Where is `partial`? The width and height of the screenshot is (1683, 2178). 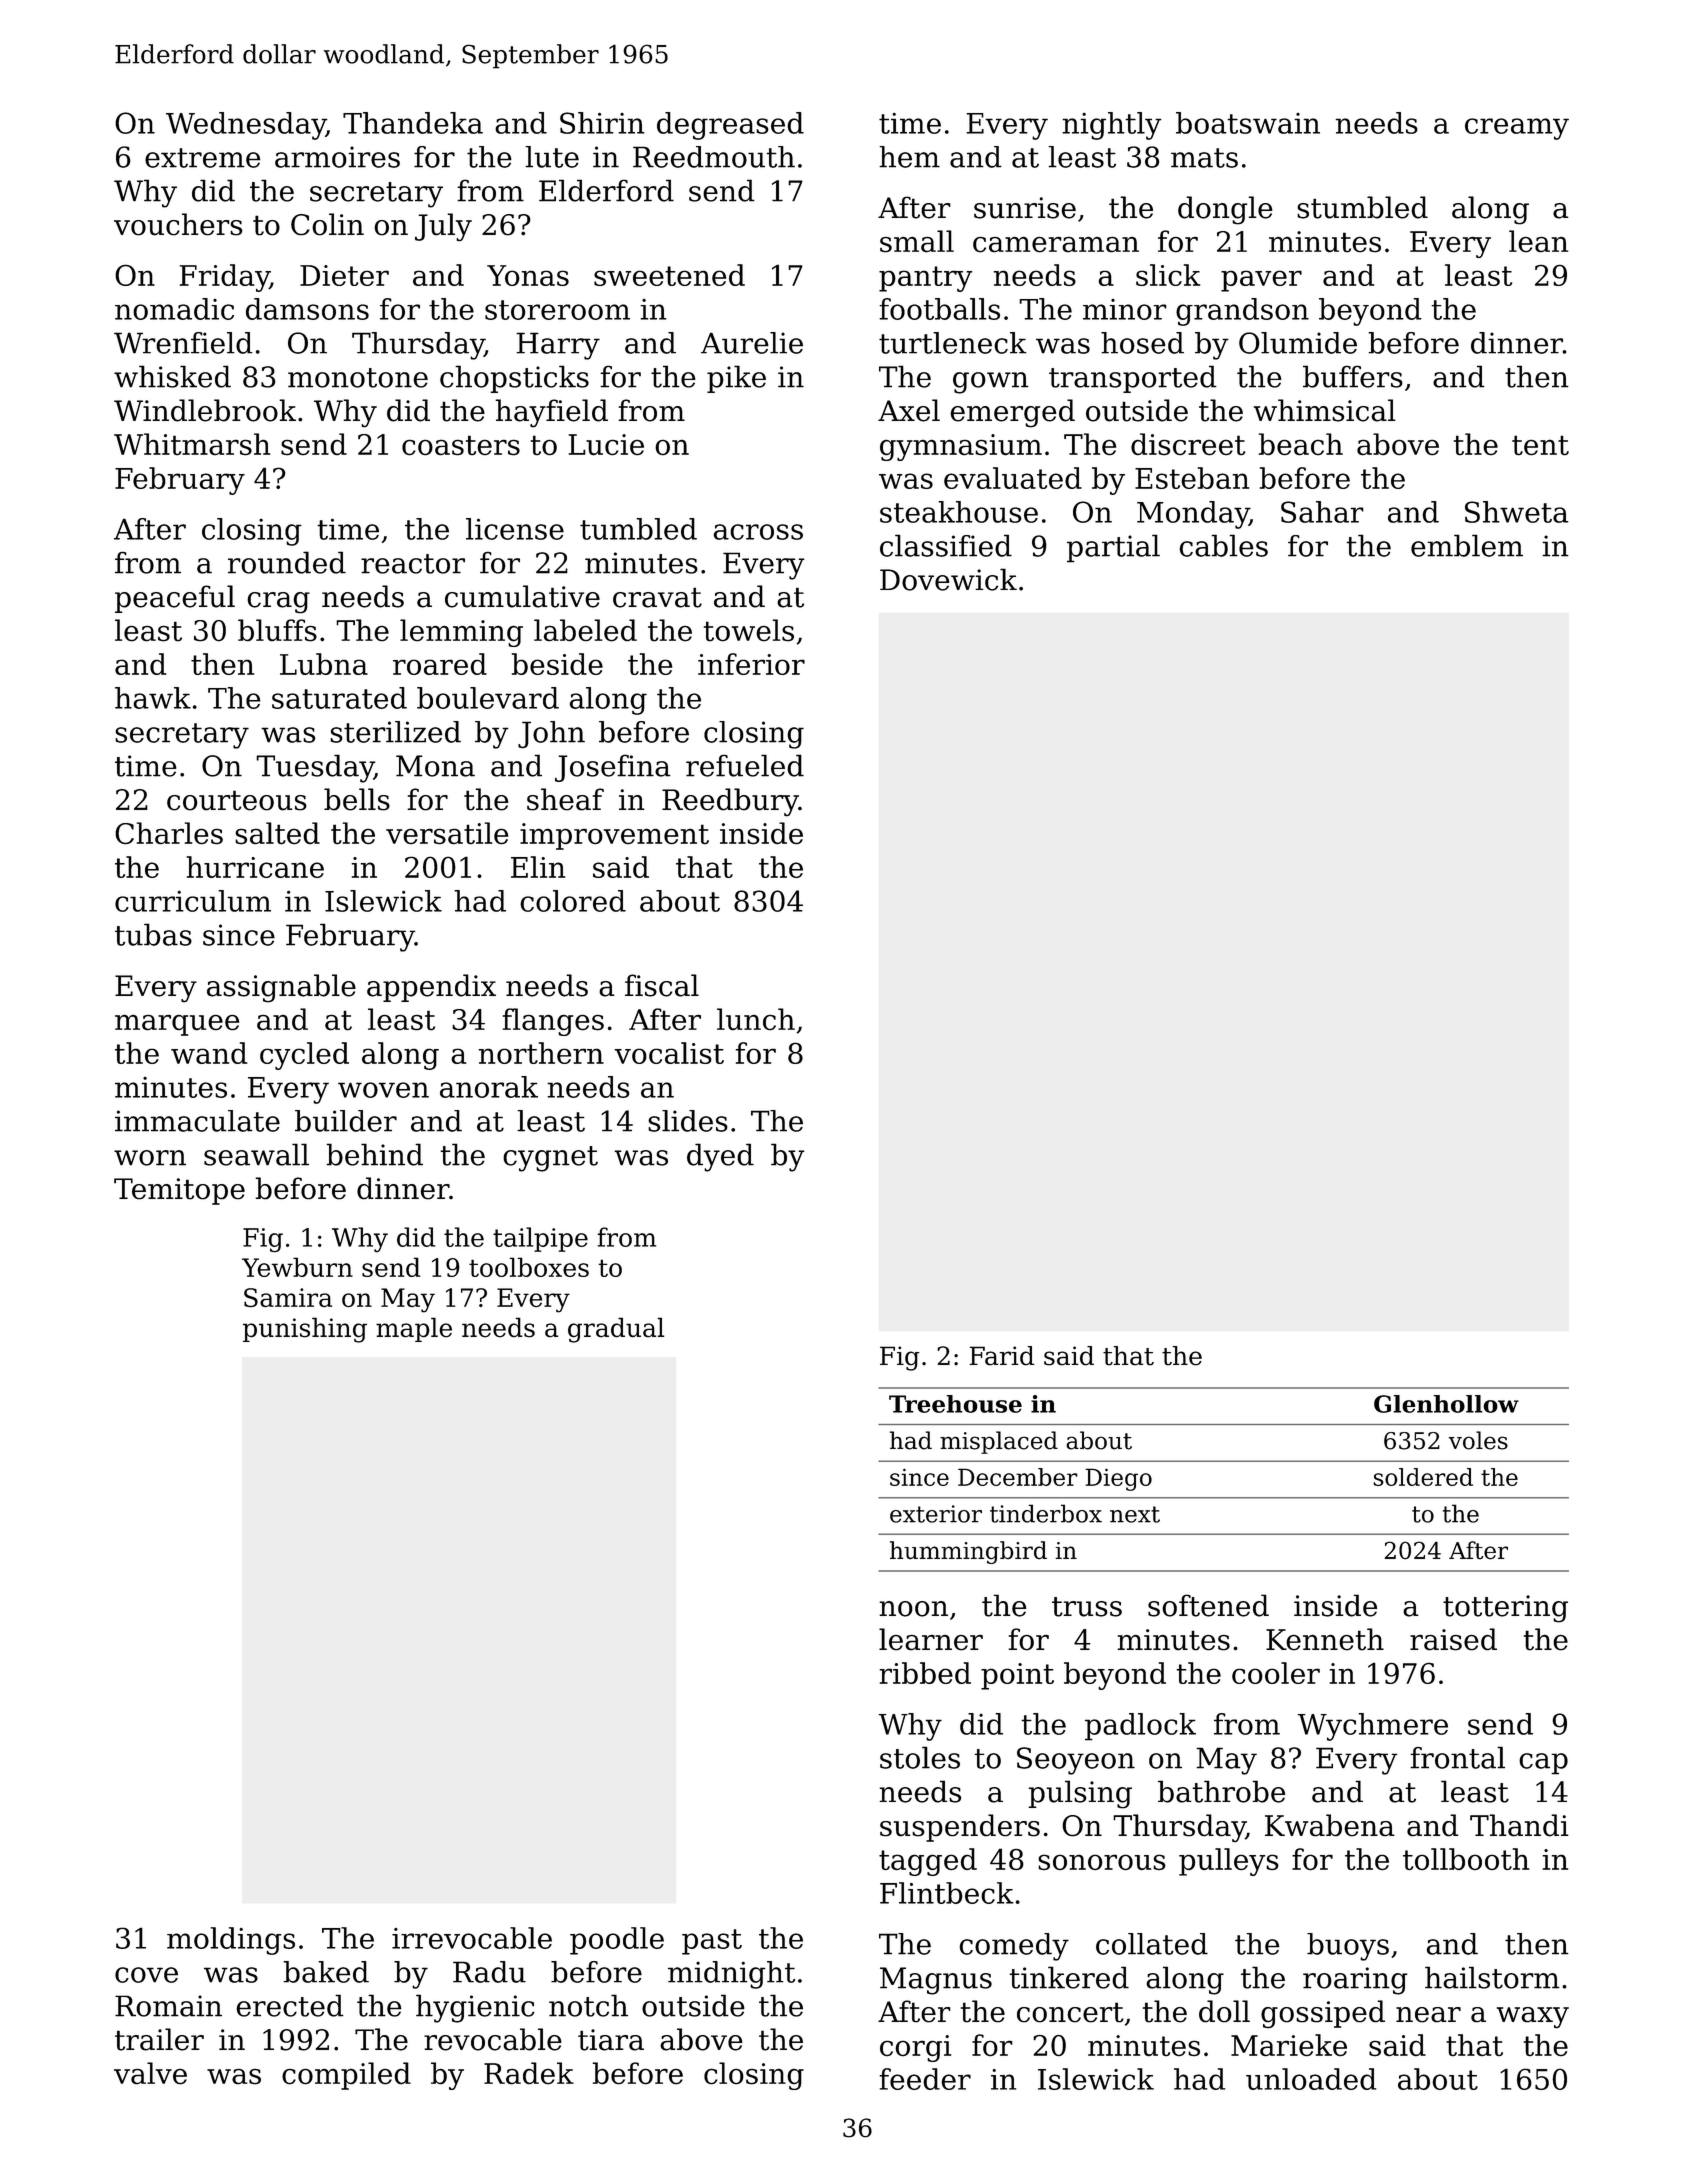
partial is located at coordinates (1113, 548).
